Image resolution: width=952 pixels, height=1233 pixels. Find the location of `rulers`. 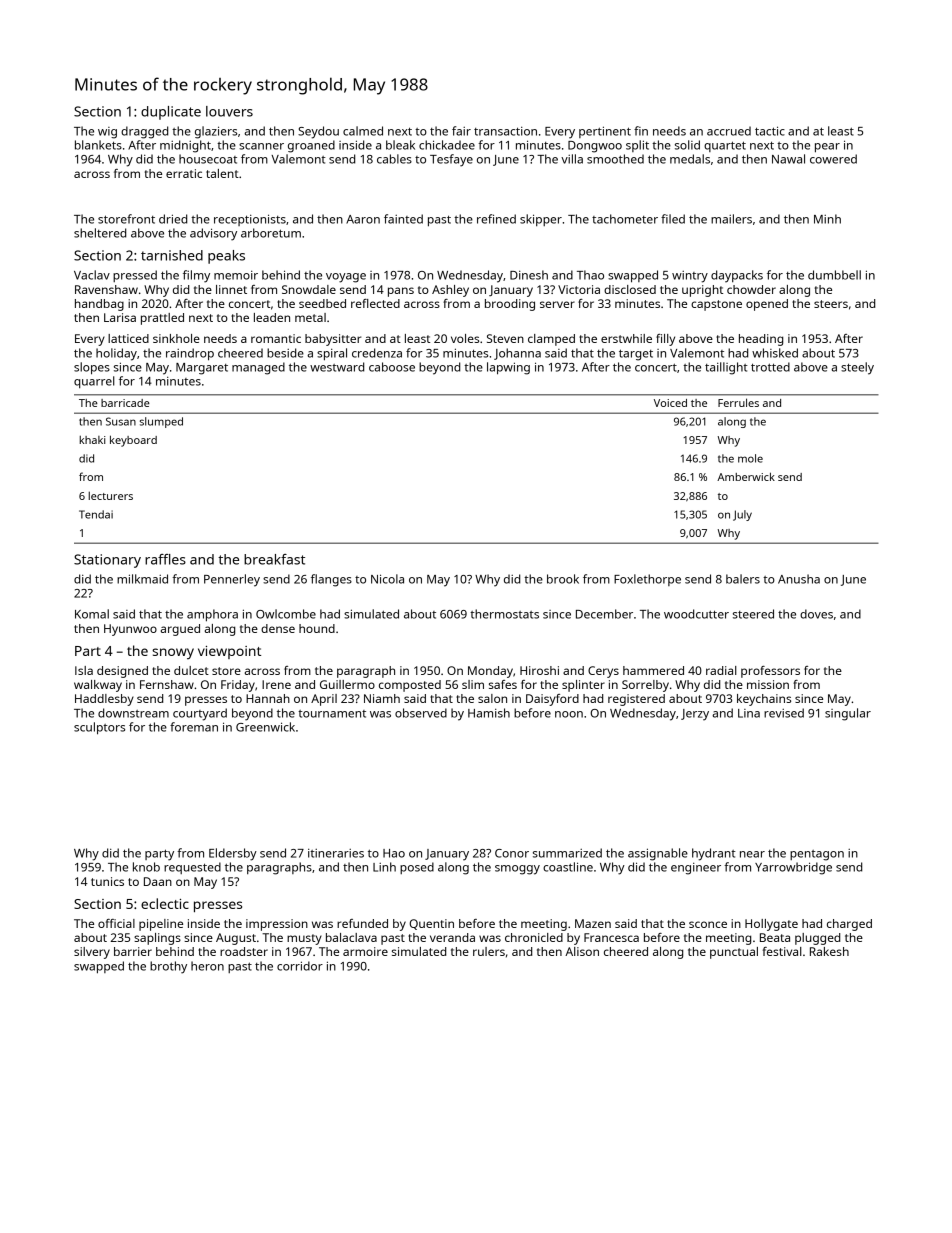

rulers is located at coordinates (489, 951).
